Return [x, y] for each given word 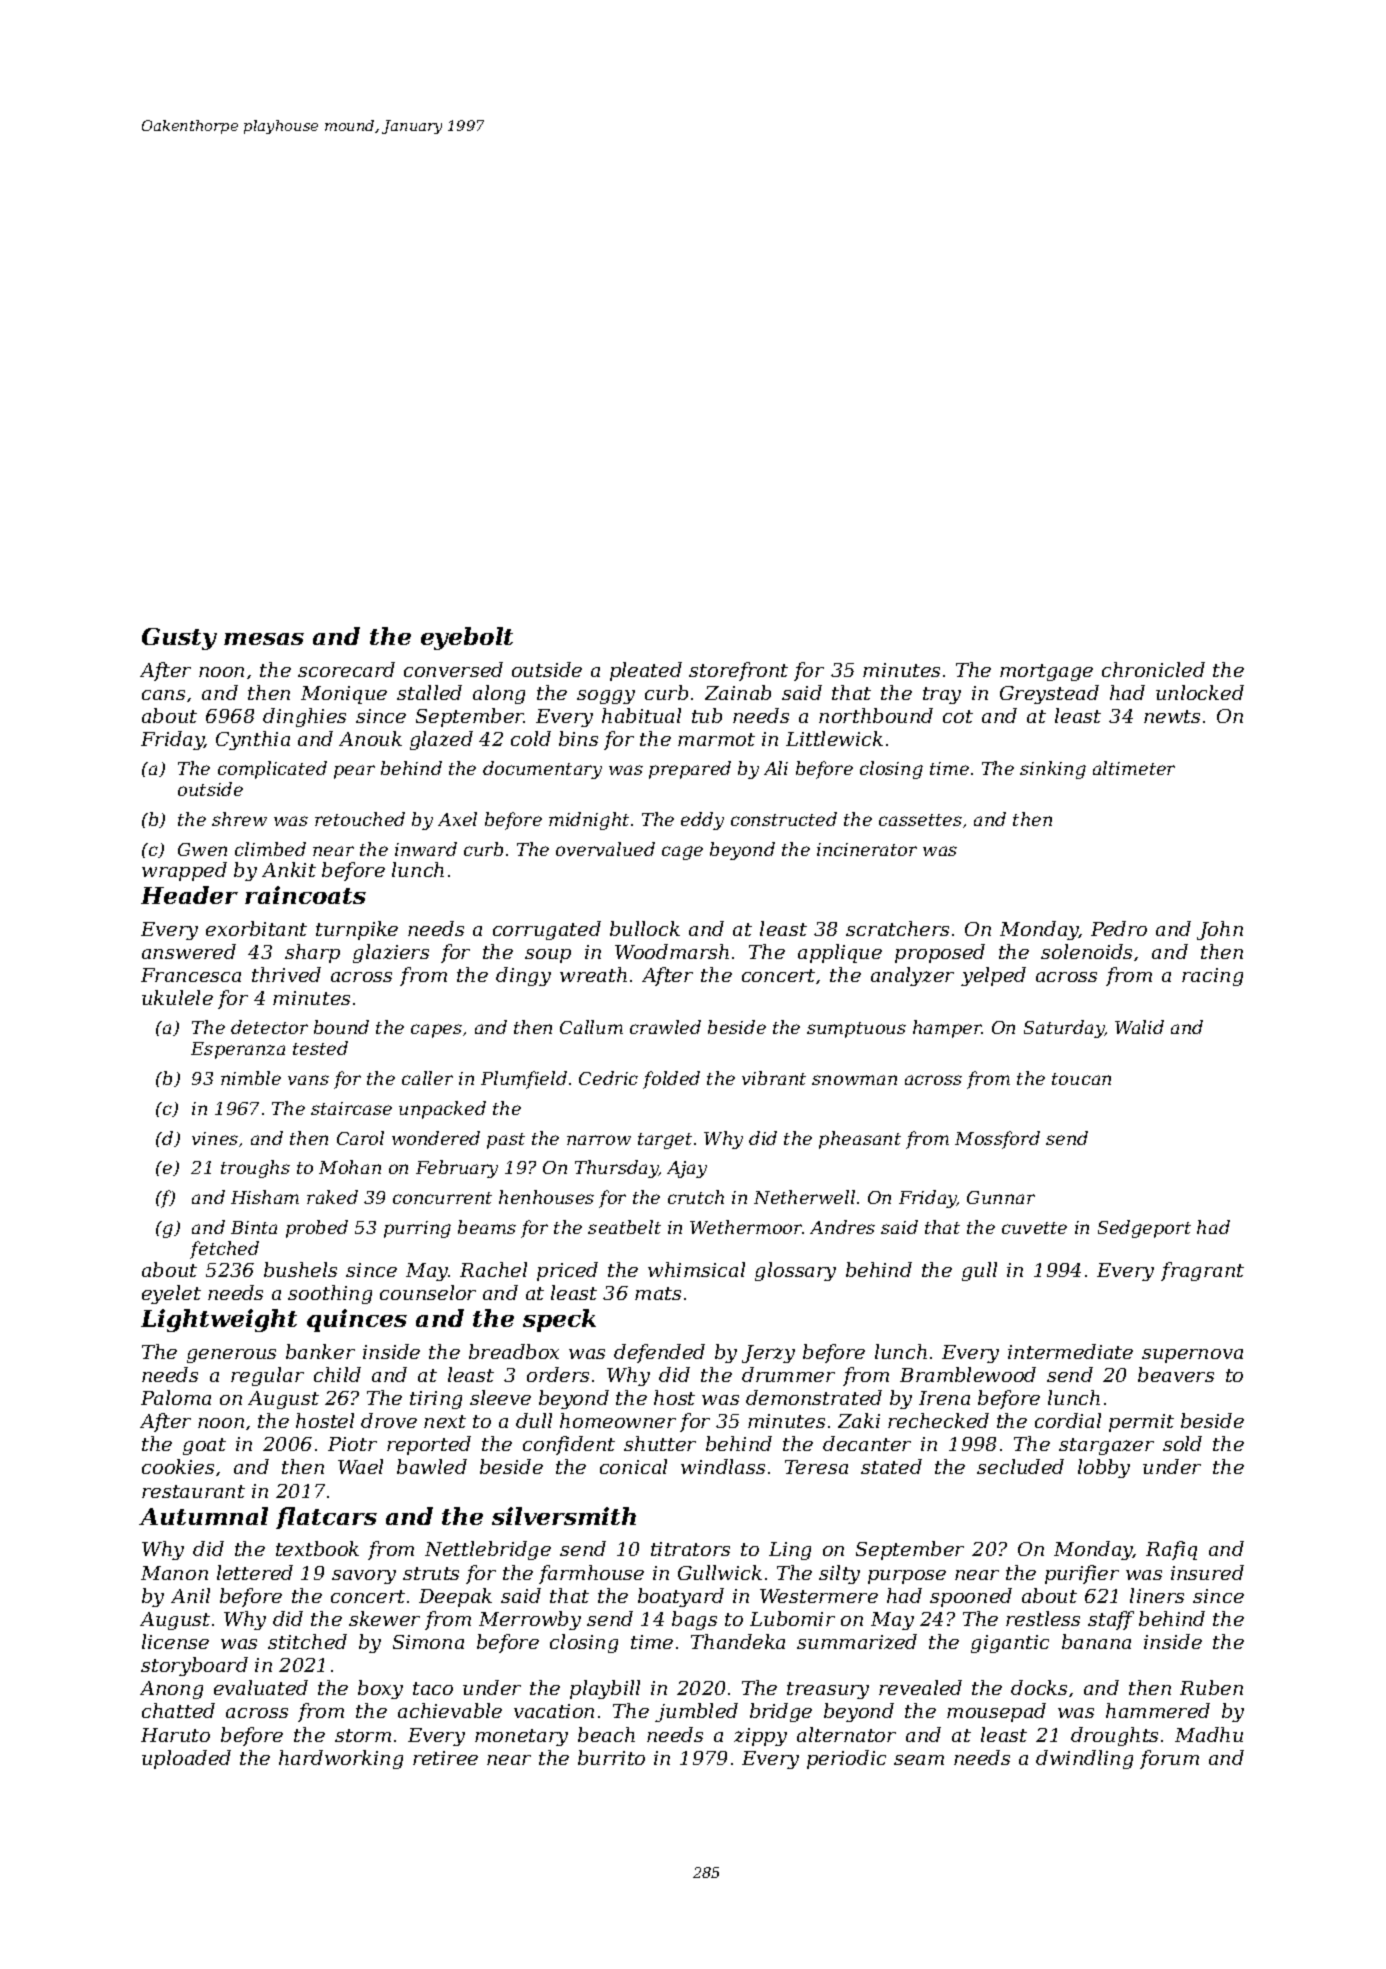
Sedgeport [1144, 1229]
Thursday [617, 1169]
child [337, 1374]
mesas [264, 639]
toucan [1081, 1079]
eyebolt [467, 638]
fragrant [1202, 1271]
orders [558, 1374]
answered [189, 951]
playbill [605, 1689]
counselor [428, 1292]
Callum [591, 1027]
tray [942, 695]
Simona [428, 1642]
